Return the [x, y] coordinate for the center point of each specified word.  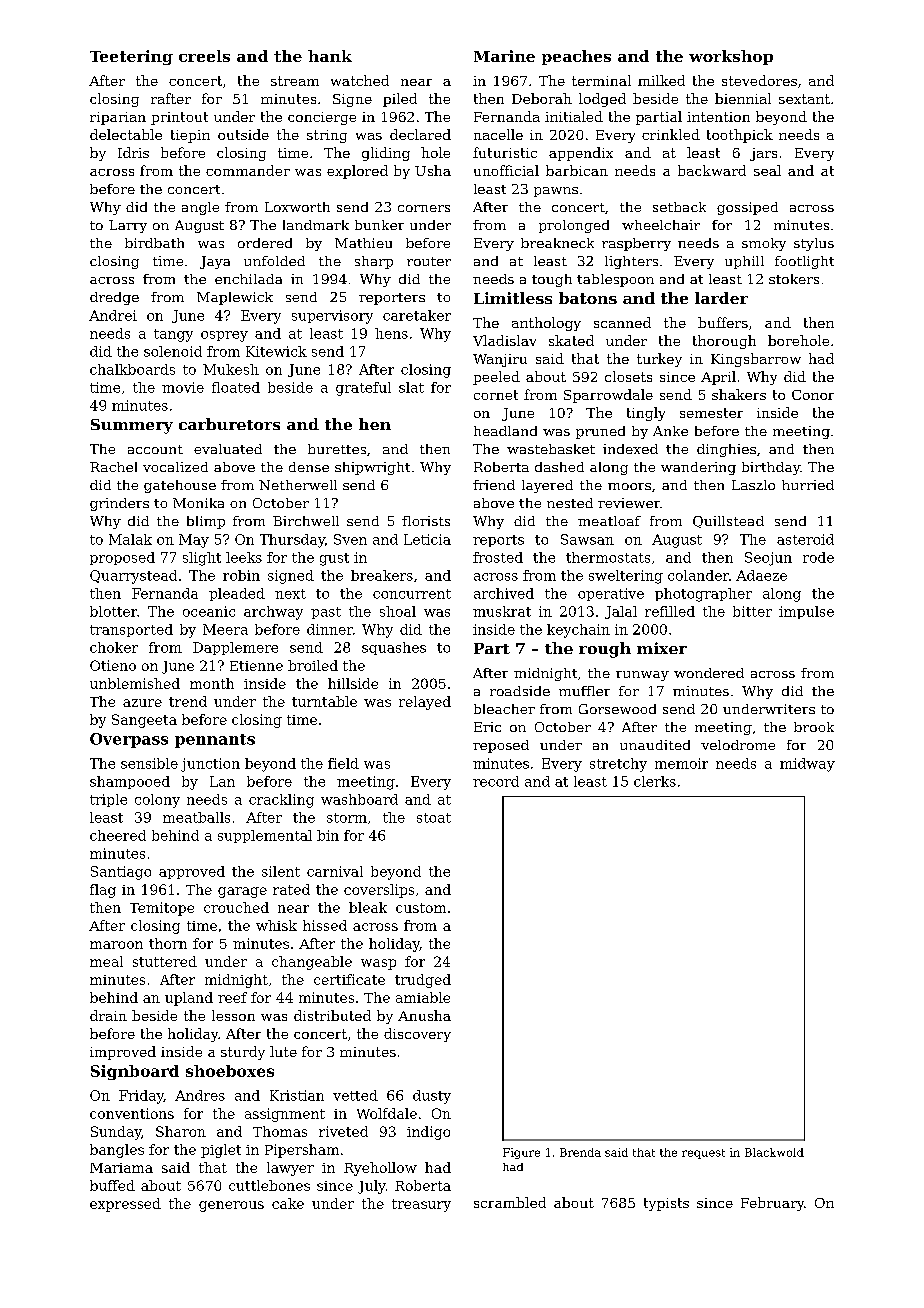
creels [204, 56]
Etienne [256, 666]
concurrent [412, 594]
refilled [670, 611]
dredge [114, 298]
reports [498, 541]
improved [123, 1053]
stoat [434, 818]
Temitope [162, 909]
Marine [504, 56]
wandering [698, 468]
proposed [122, 558]
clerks [655, 781]
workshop [731, 57]
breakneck [557, 243]
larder [721, 298]
